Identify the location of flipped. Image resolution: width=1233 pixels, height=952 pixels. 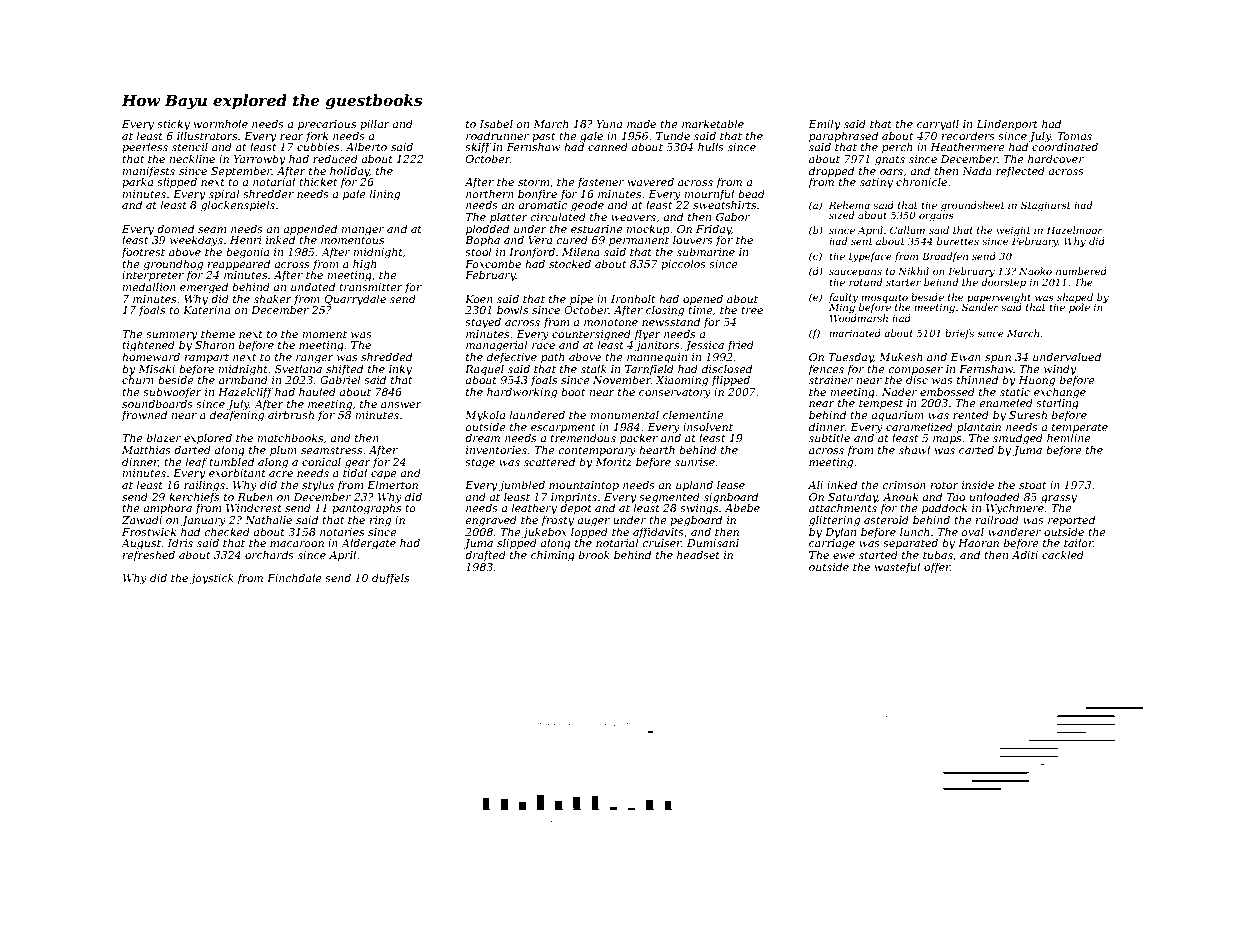
(731, 380).
